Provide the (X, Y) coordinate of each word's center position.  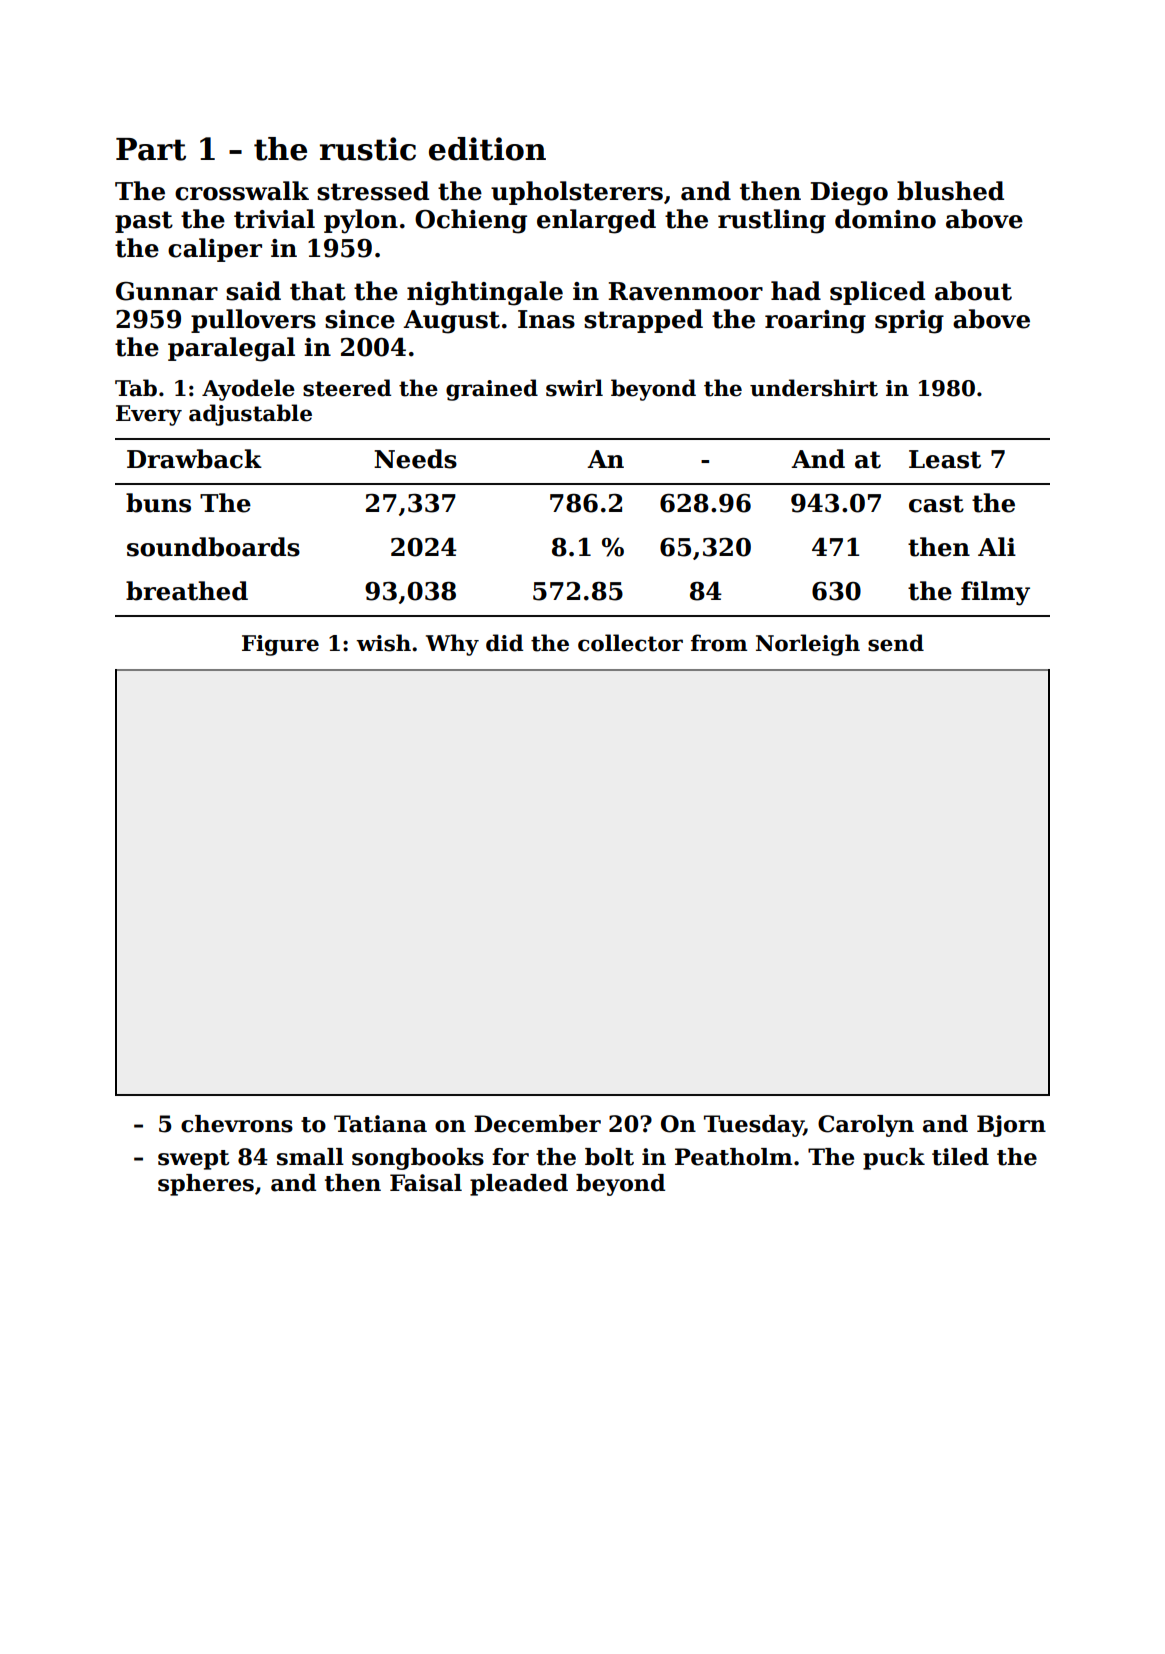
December (537, 1124)
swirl (574, 388)
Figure (280, 645)
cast (936, 504)
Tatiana (380, 1124)
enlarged (596, 221)
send (896, 643)
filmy (995, 593)
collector (630, 643)
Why (452, 645)
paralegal (231, 349)
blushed (950, 191)
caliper (215, 250)
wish (383, 643)
